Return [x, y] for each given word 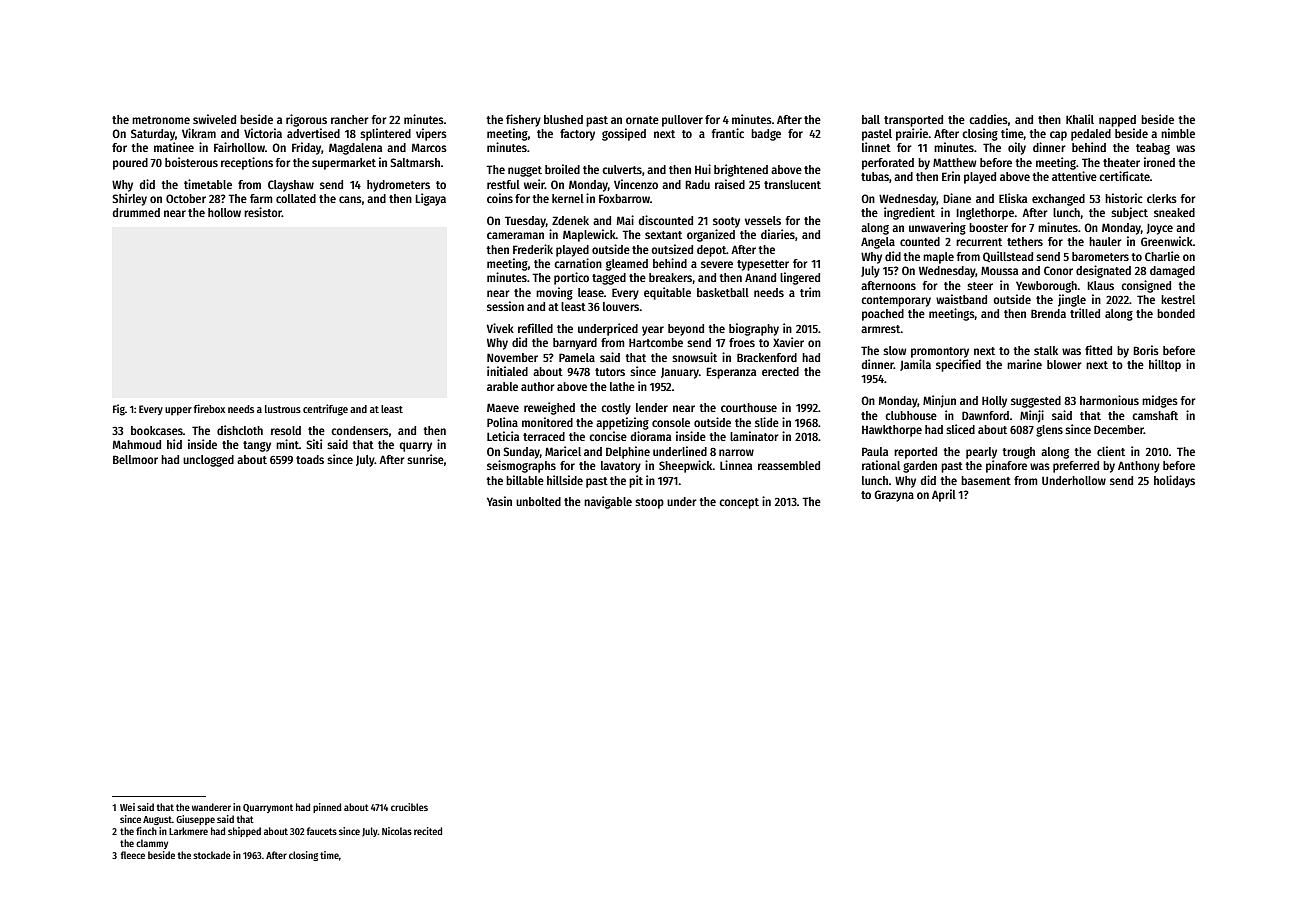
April [944, 495]
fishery [523, 120]
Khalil [1080, 119]
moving [554, 293]
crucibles [409, 807]
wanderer [211, 807]
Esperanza [731, 373]
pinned [327, 808]
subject [1129, 213]
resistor [263, 212]
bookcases [157, 430]
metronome [161, 120]
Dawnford [985, 415]
